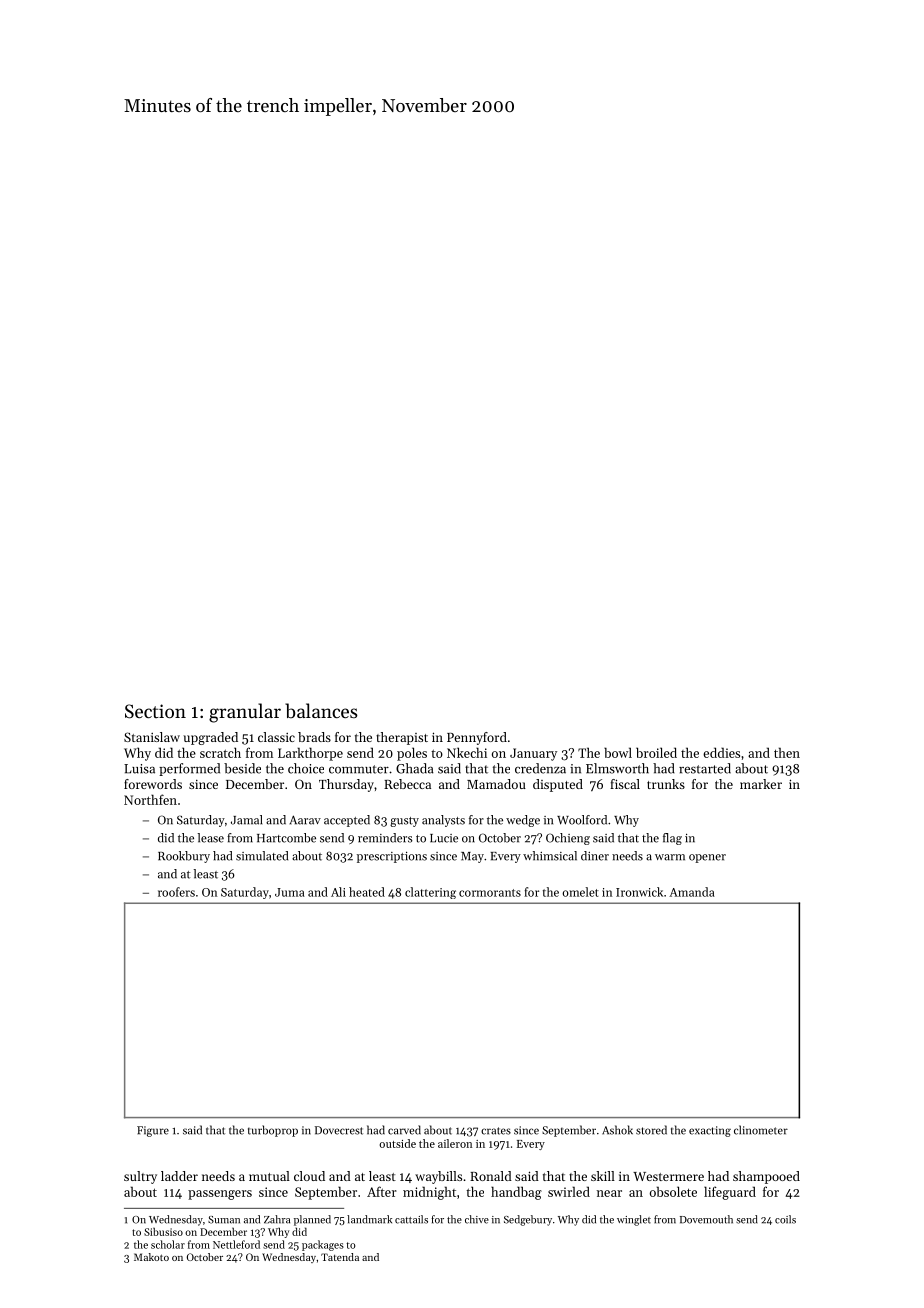  I want to click on Stanislaw, so click(152, 737).
